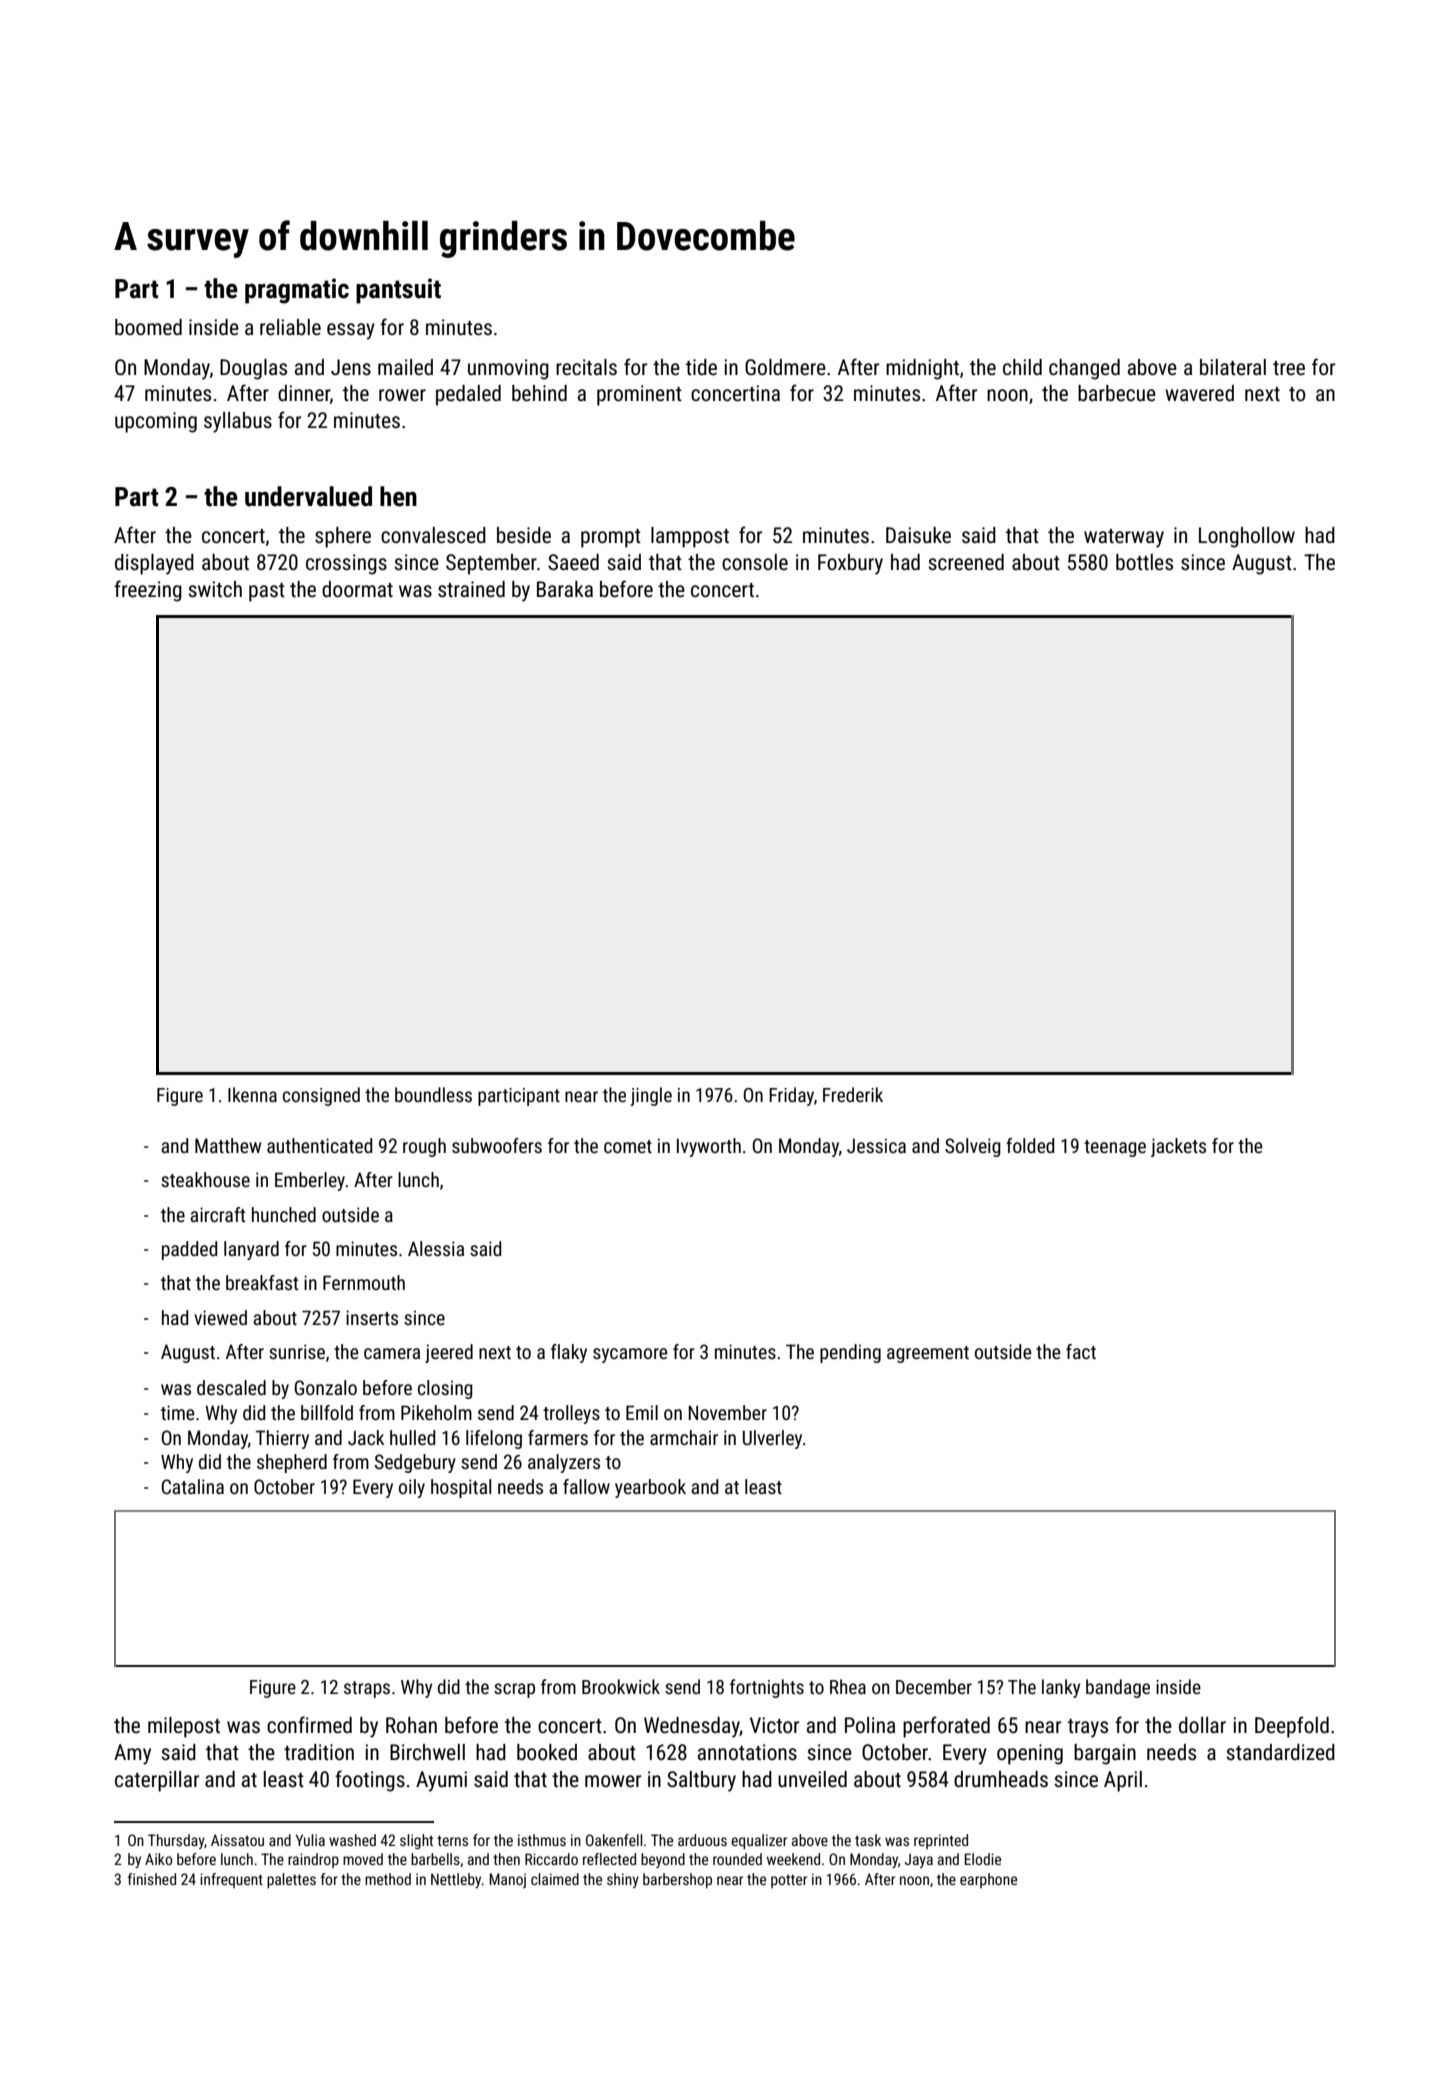  Describe the element at coordinates (148, 591) in the document. I see `freezing` at that location.
